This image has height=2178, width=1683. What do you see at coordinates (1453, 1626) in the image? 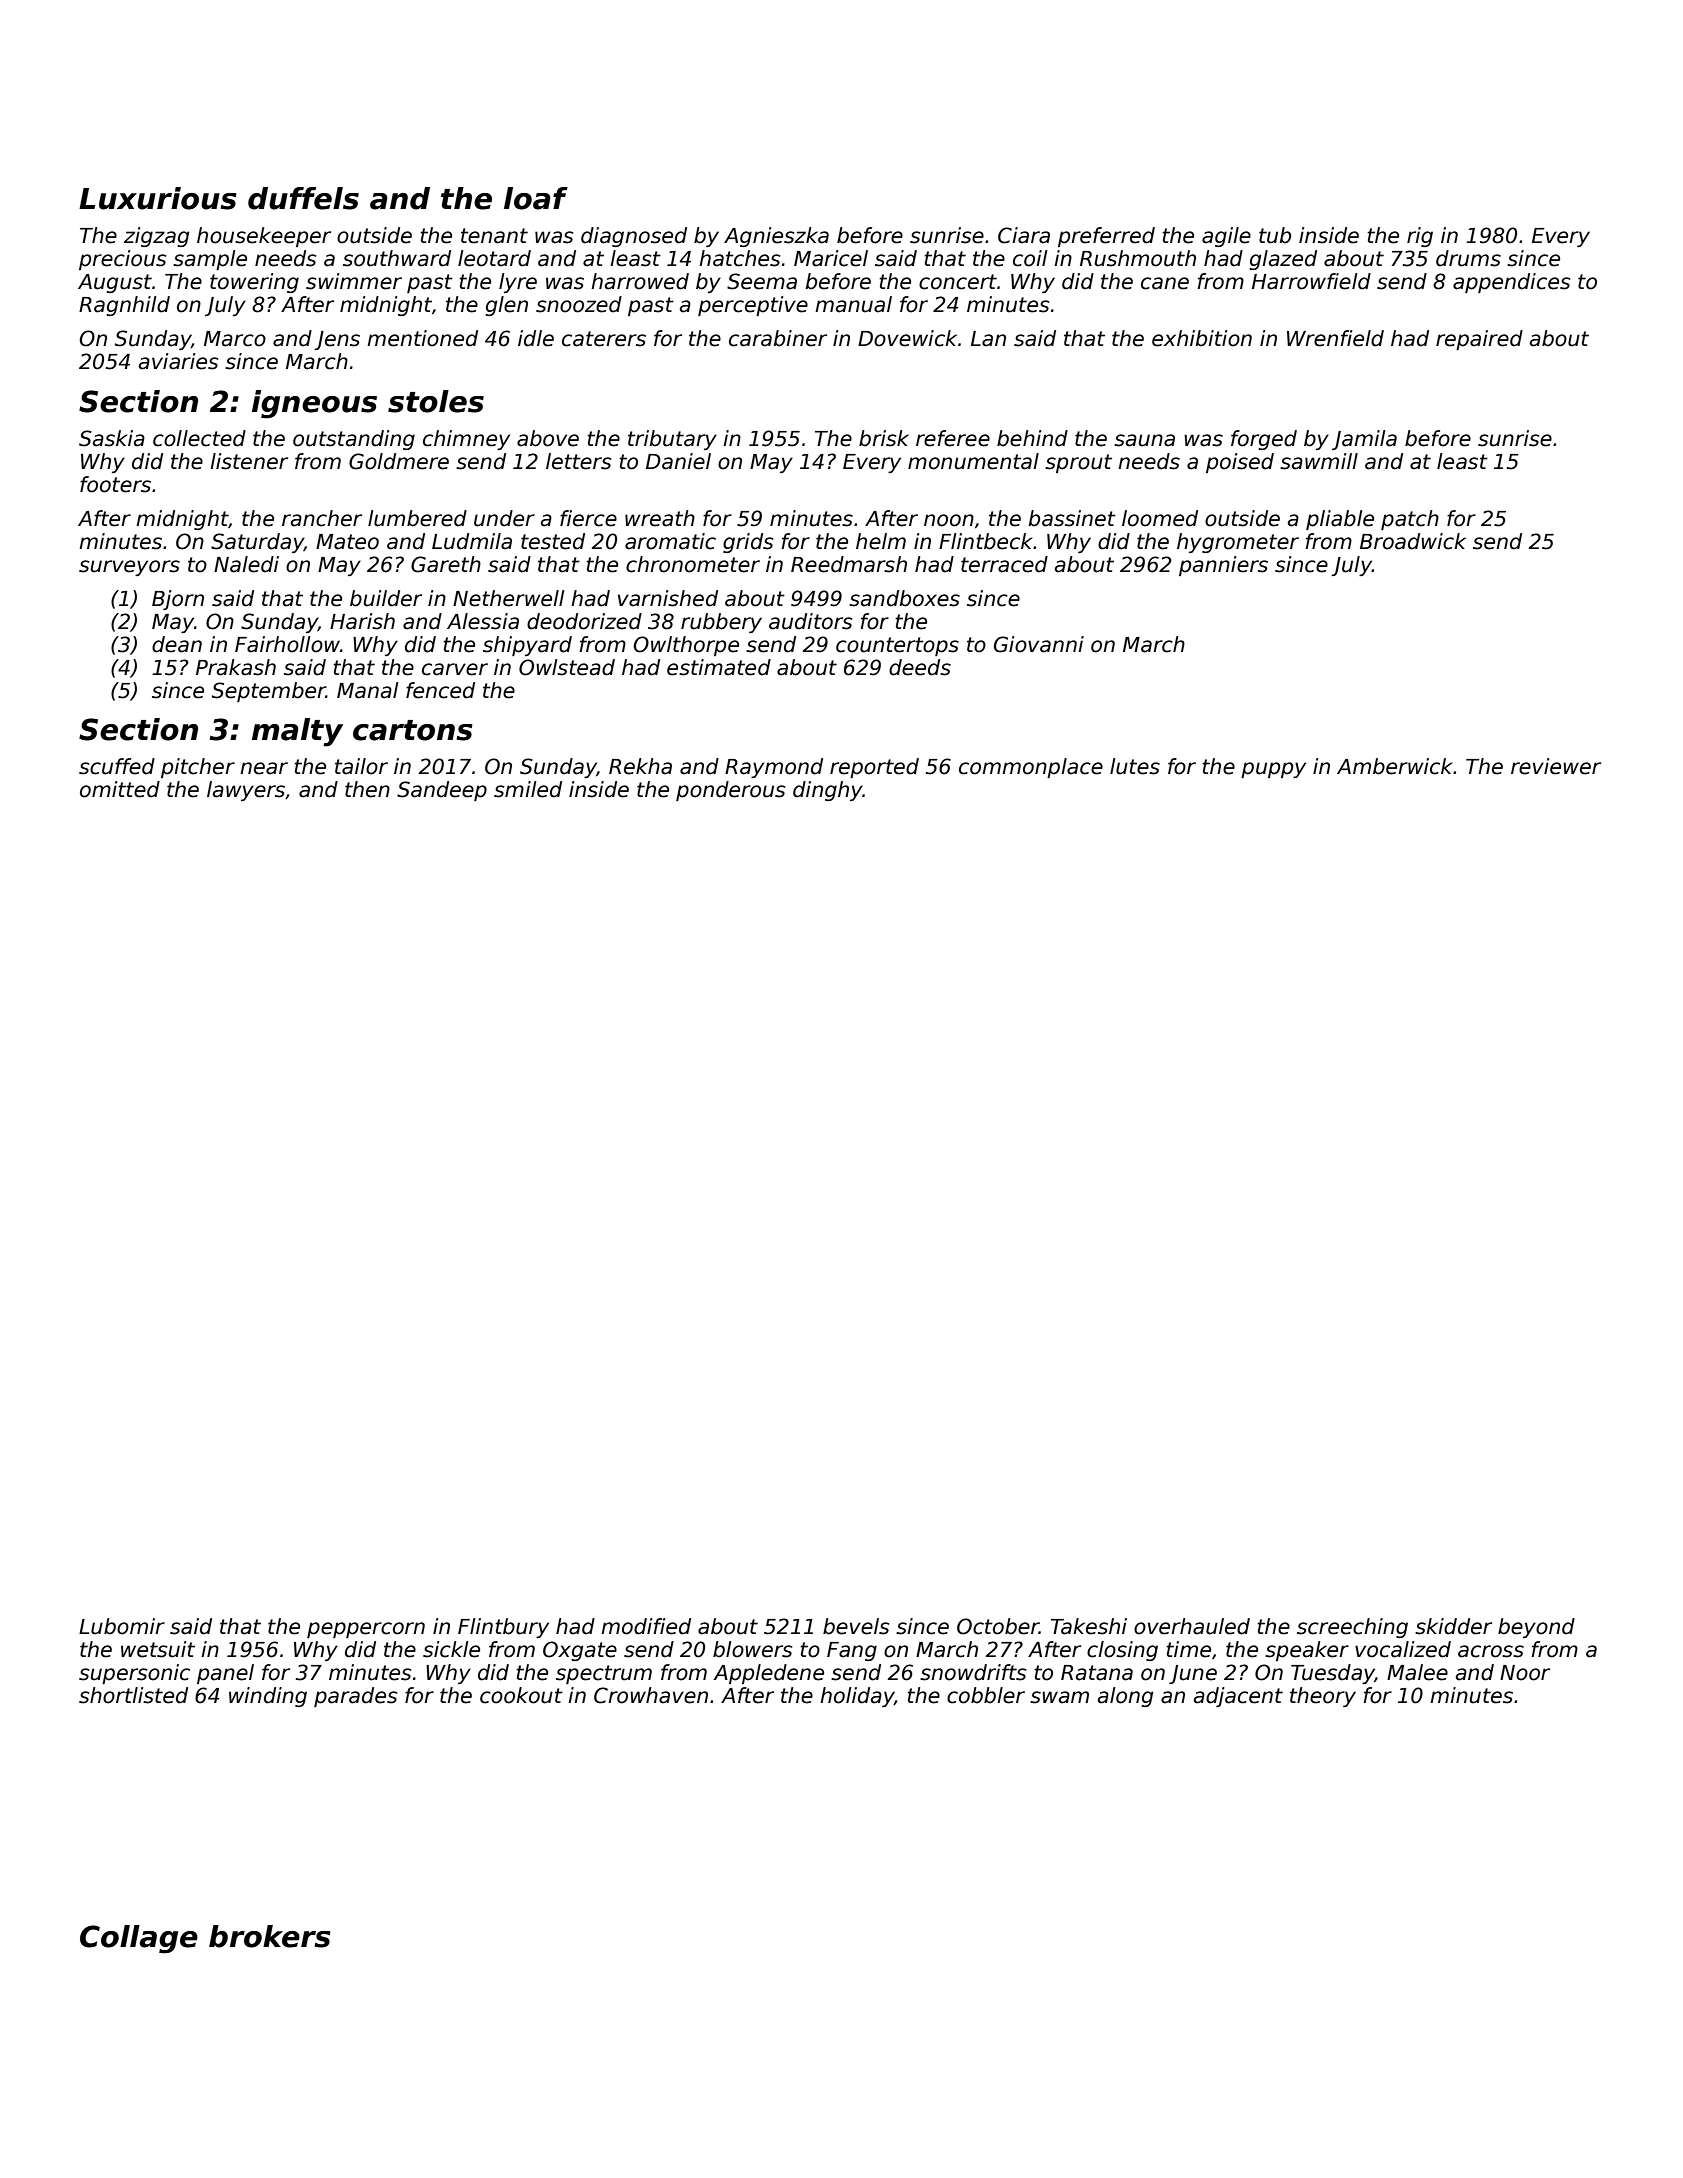
I see `skidder` at bounding box center [1453, 1626].
